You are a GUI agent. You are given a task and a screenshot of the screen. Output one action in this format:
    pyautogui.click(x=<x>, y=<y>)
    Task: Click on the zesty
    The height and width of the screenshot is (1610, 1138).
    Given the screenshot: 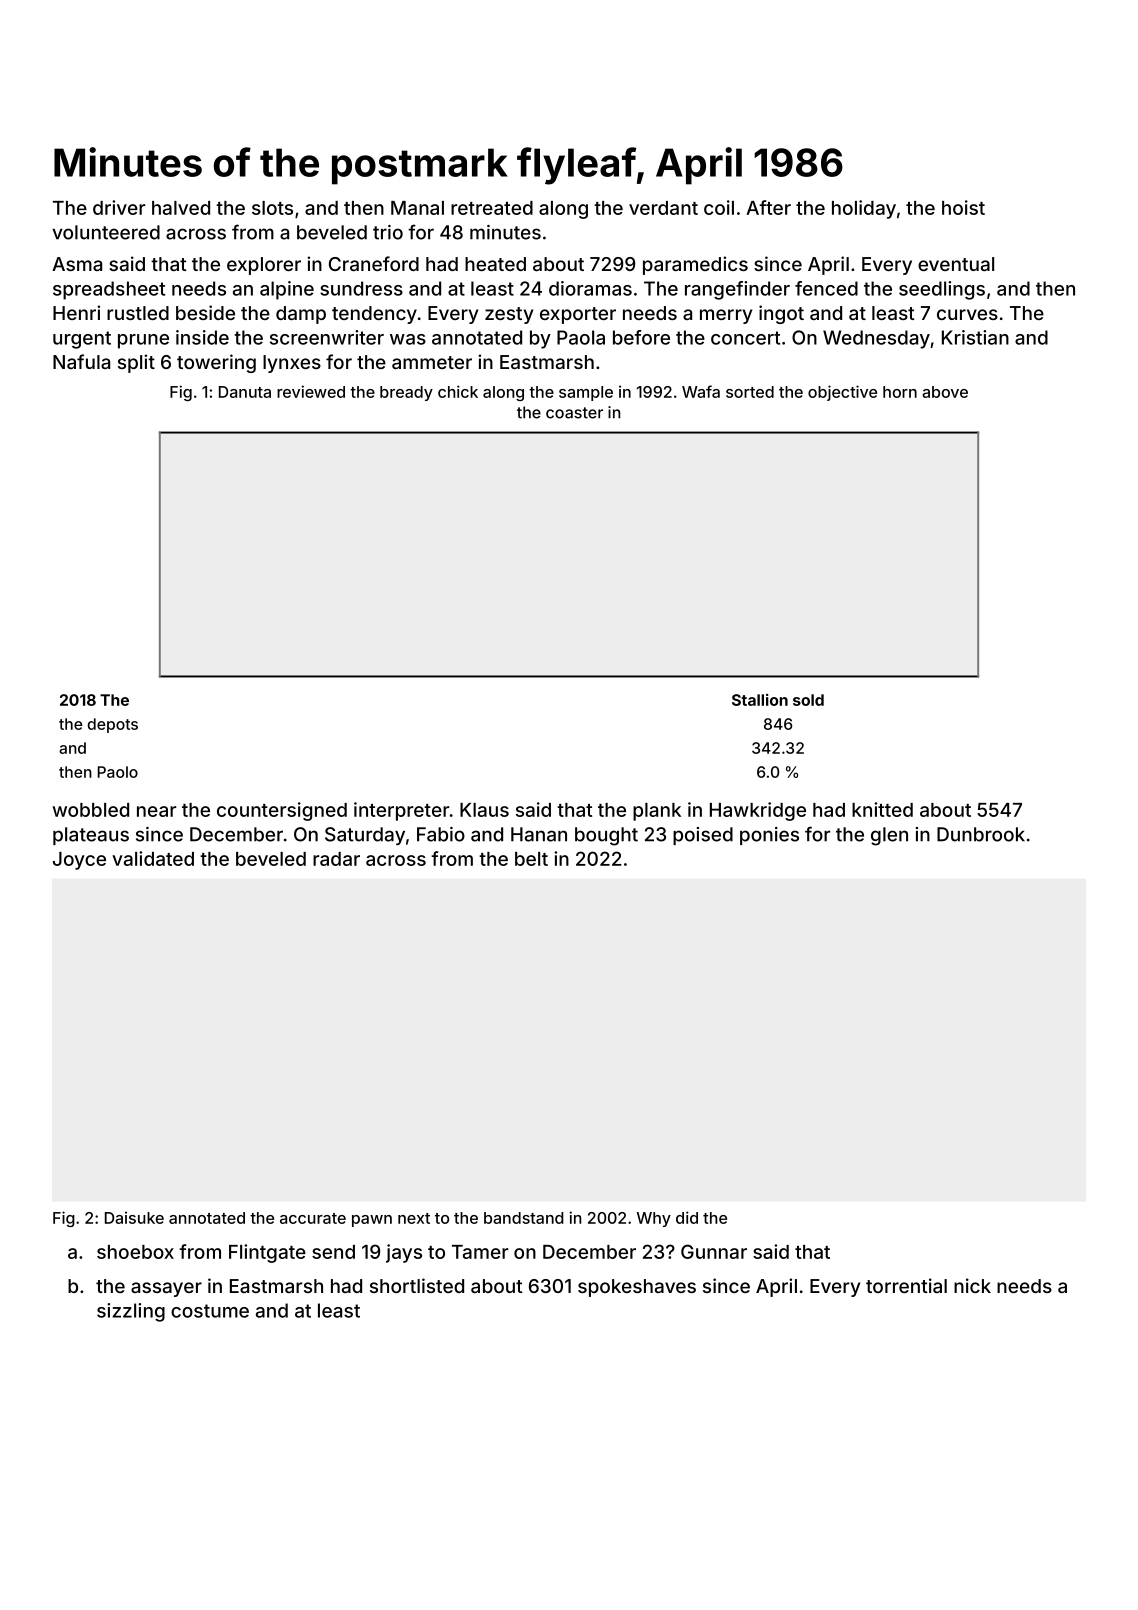 What is the action you would take?
    pyautogui.click(x=509, y=315)
